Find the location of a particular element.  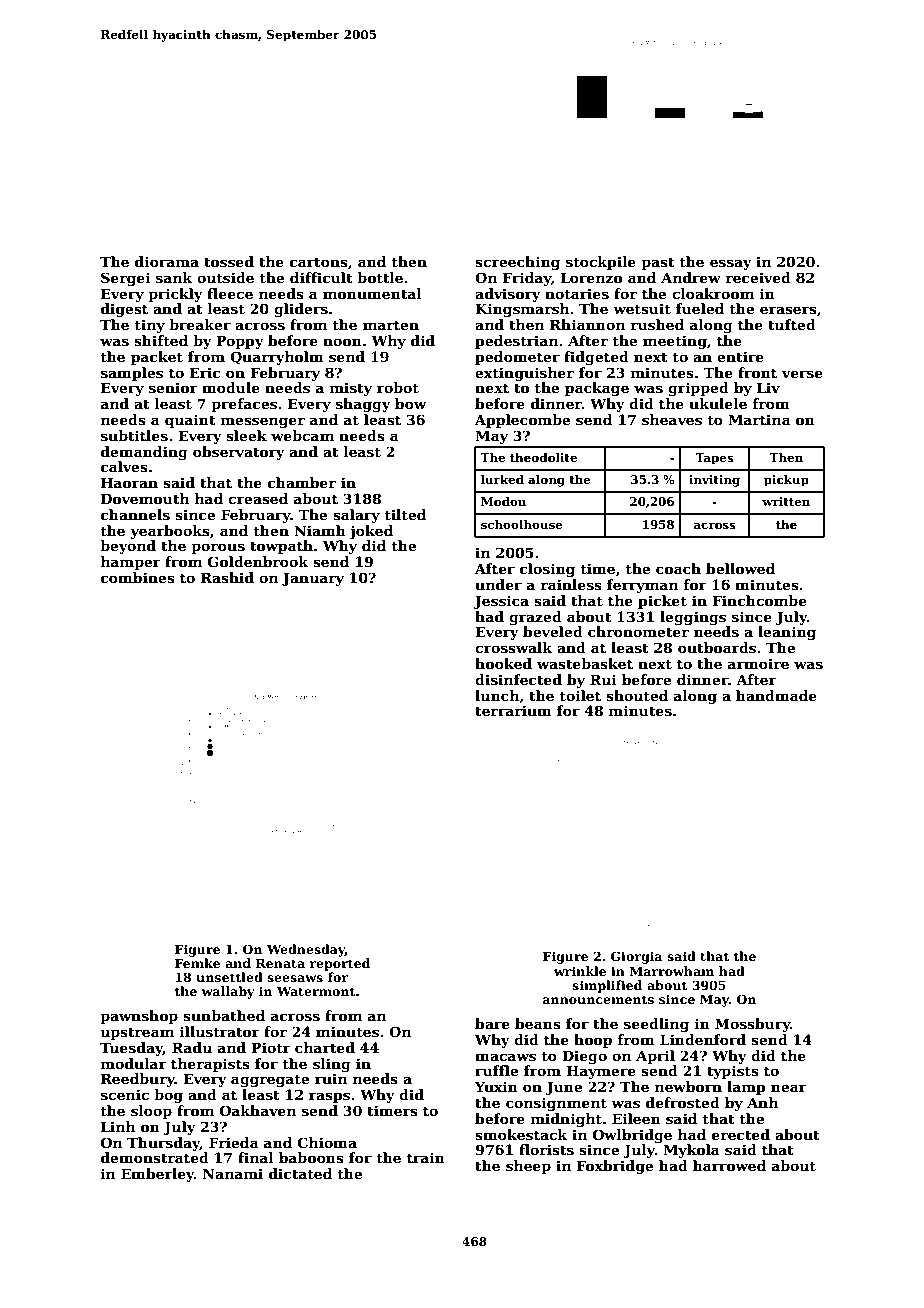

wrinkle is located at coordinates (580, 971).
